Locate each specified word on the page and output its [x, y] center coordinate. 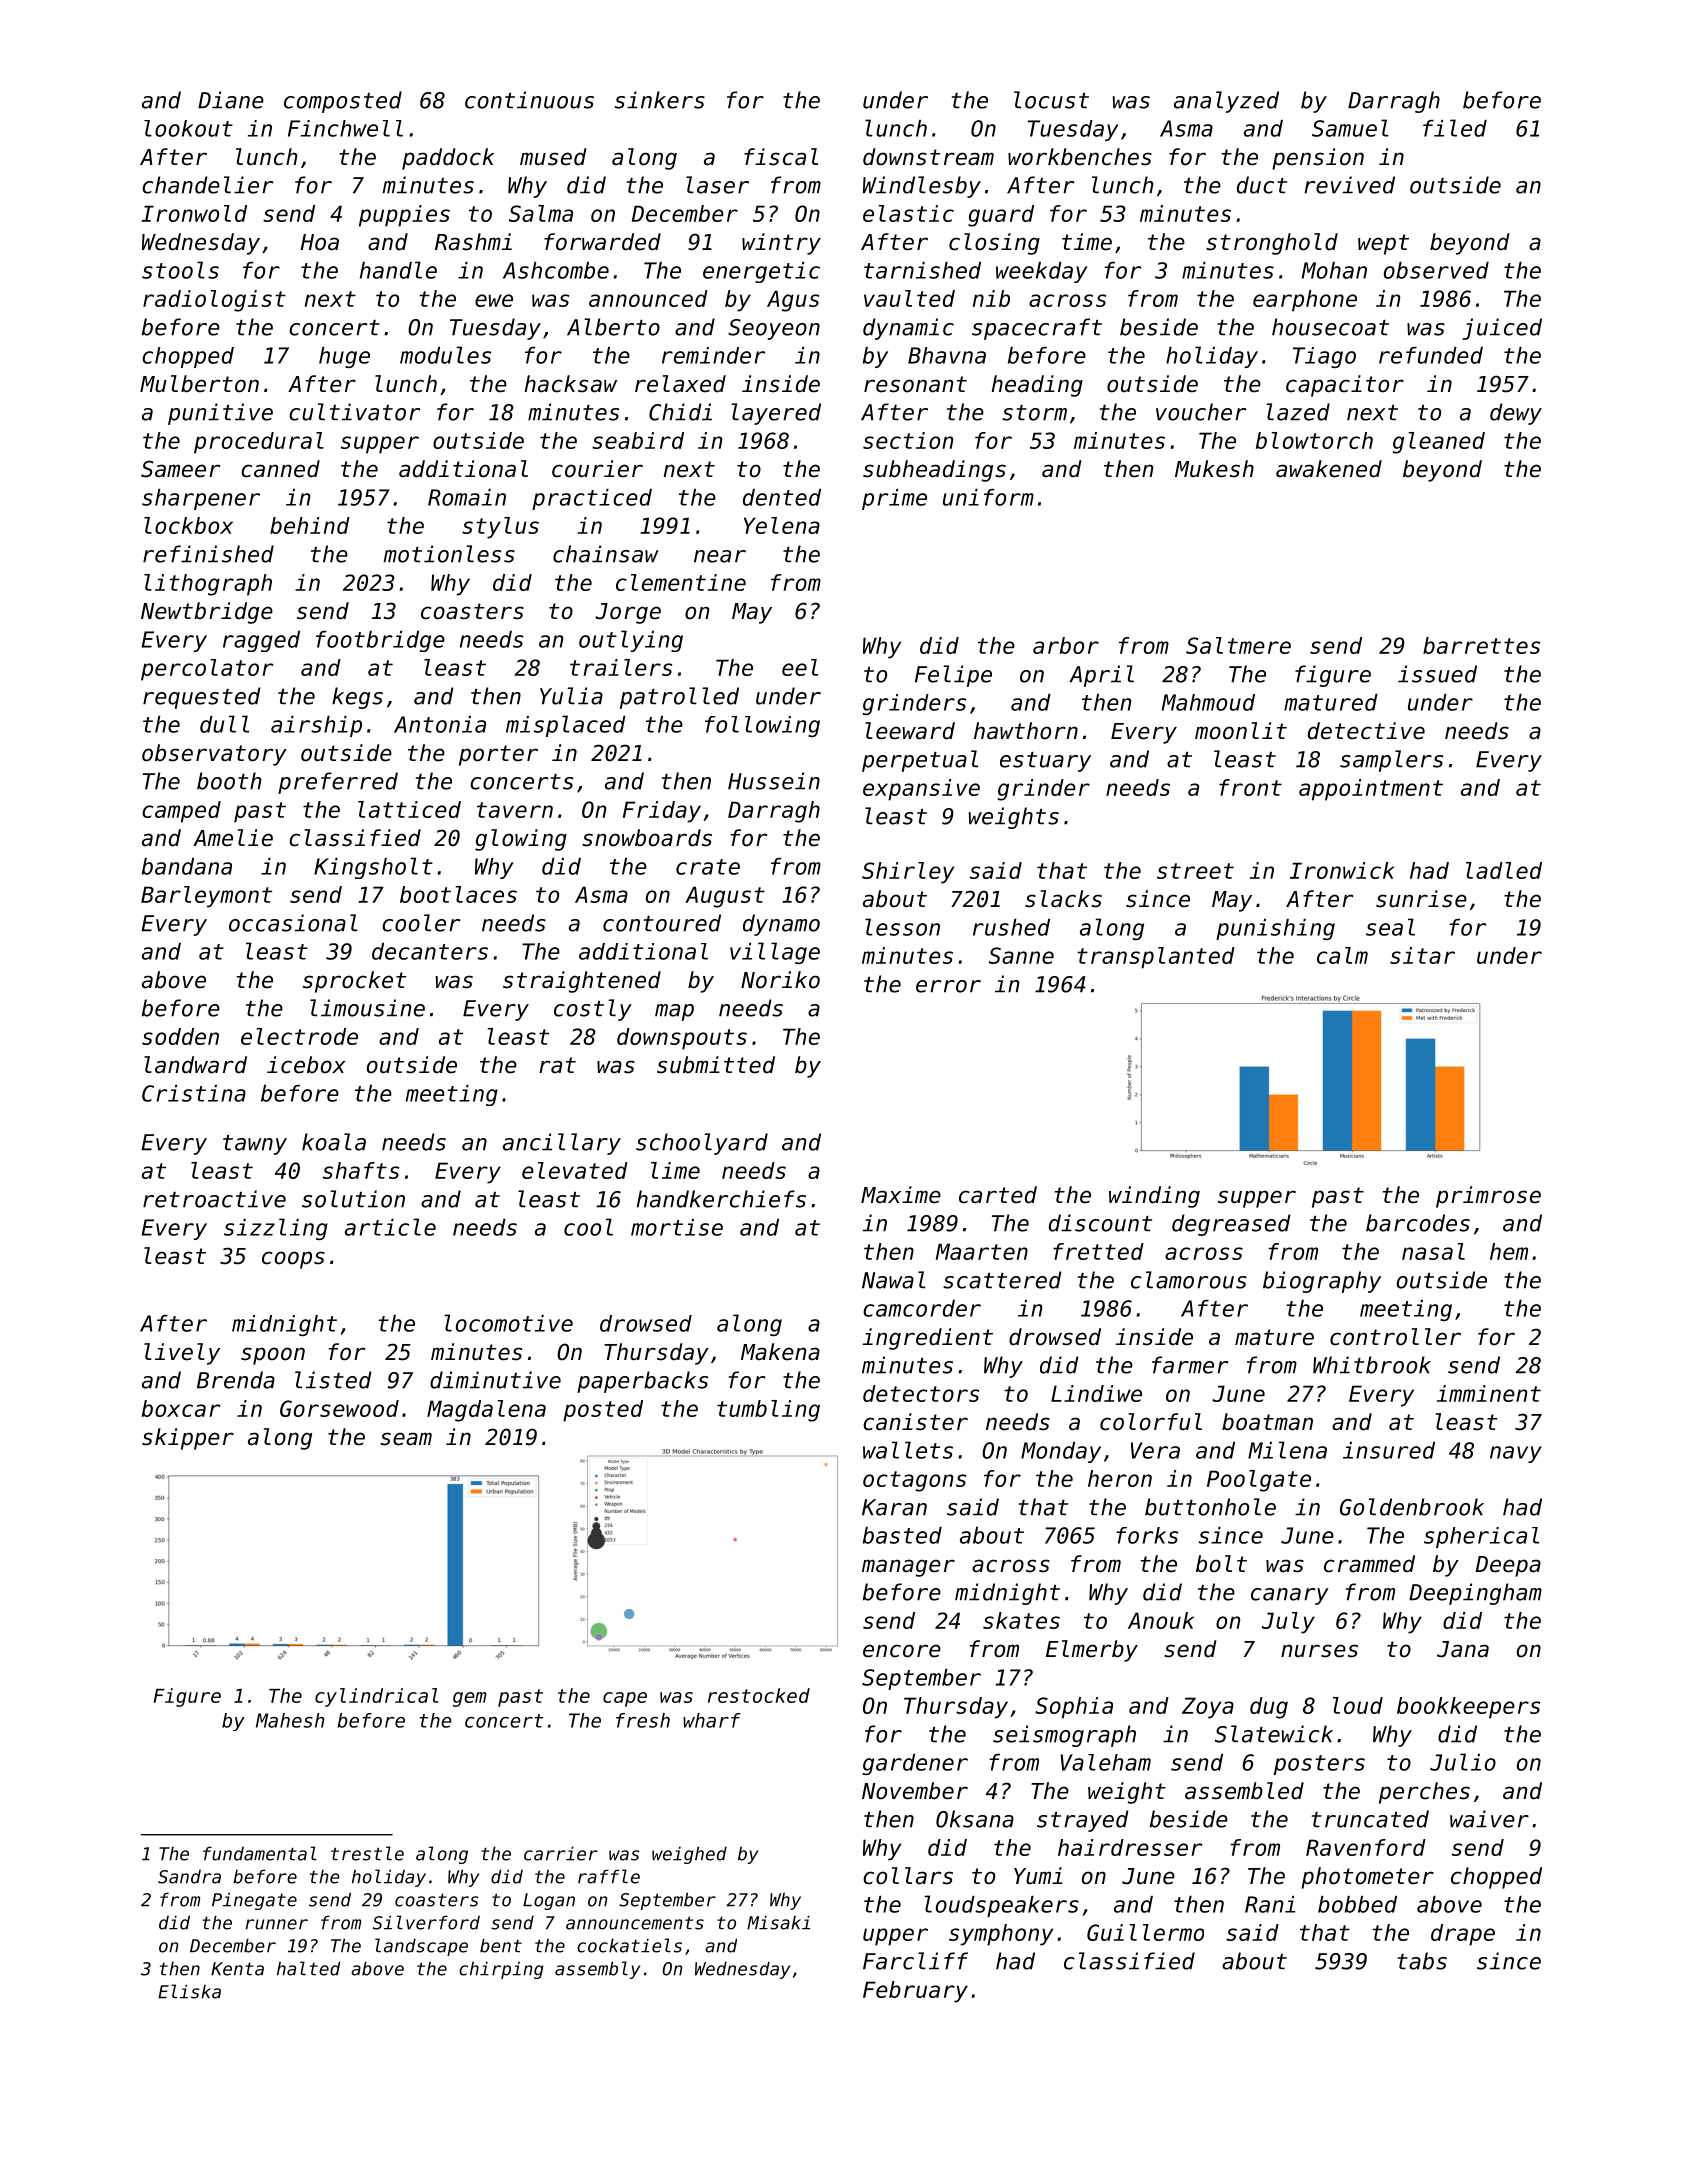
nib [991, 298]
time [1087, 242]
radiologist [214, 301]
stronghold [1272, 244]
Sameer [180, 469]
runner [277, 1924]
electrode [299, 1036]
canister [915, 1422]
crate [708, 867]
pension [1318, 159]
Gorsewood [339, 1408]
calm [1342, 955]
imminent [1489, 1393]
